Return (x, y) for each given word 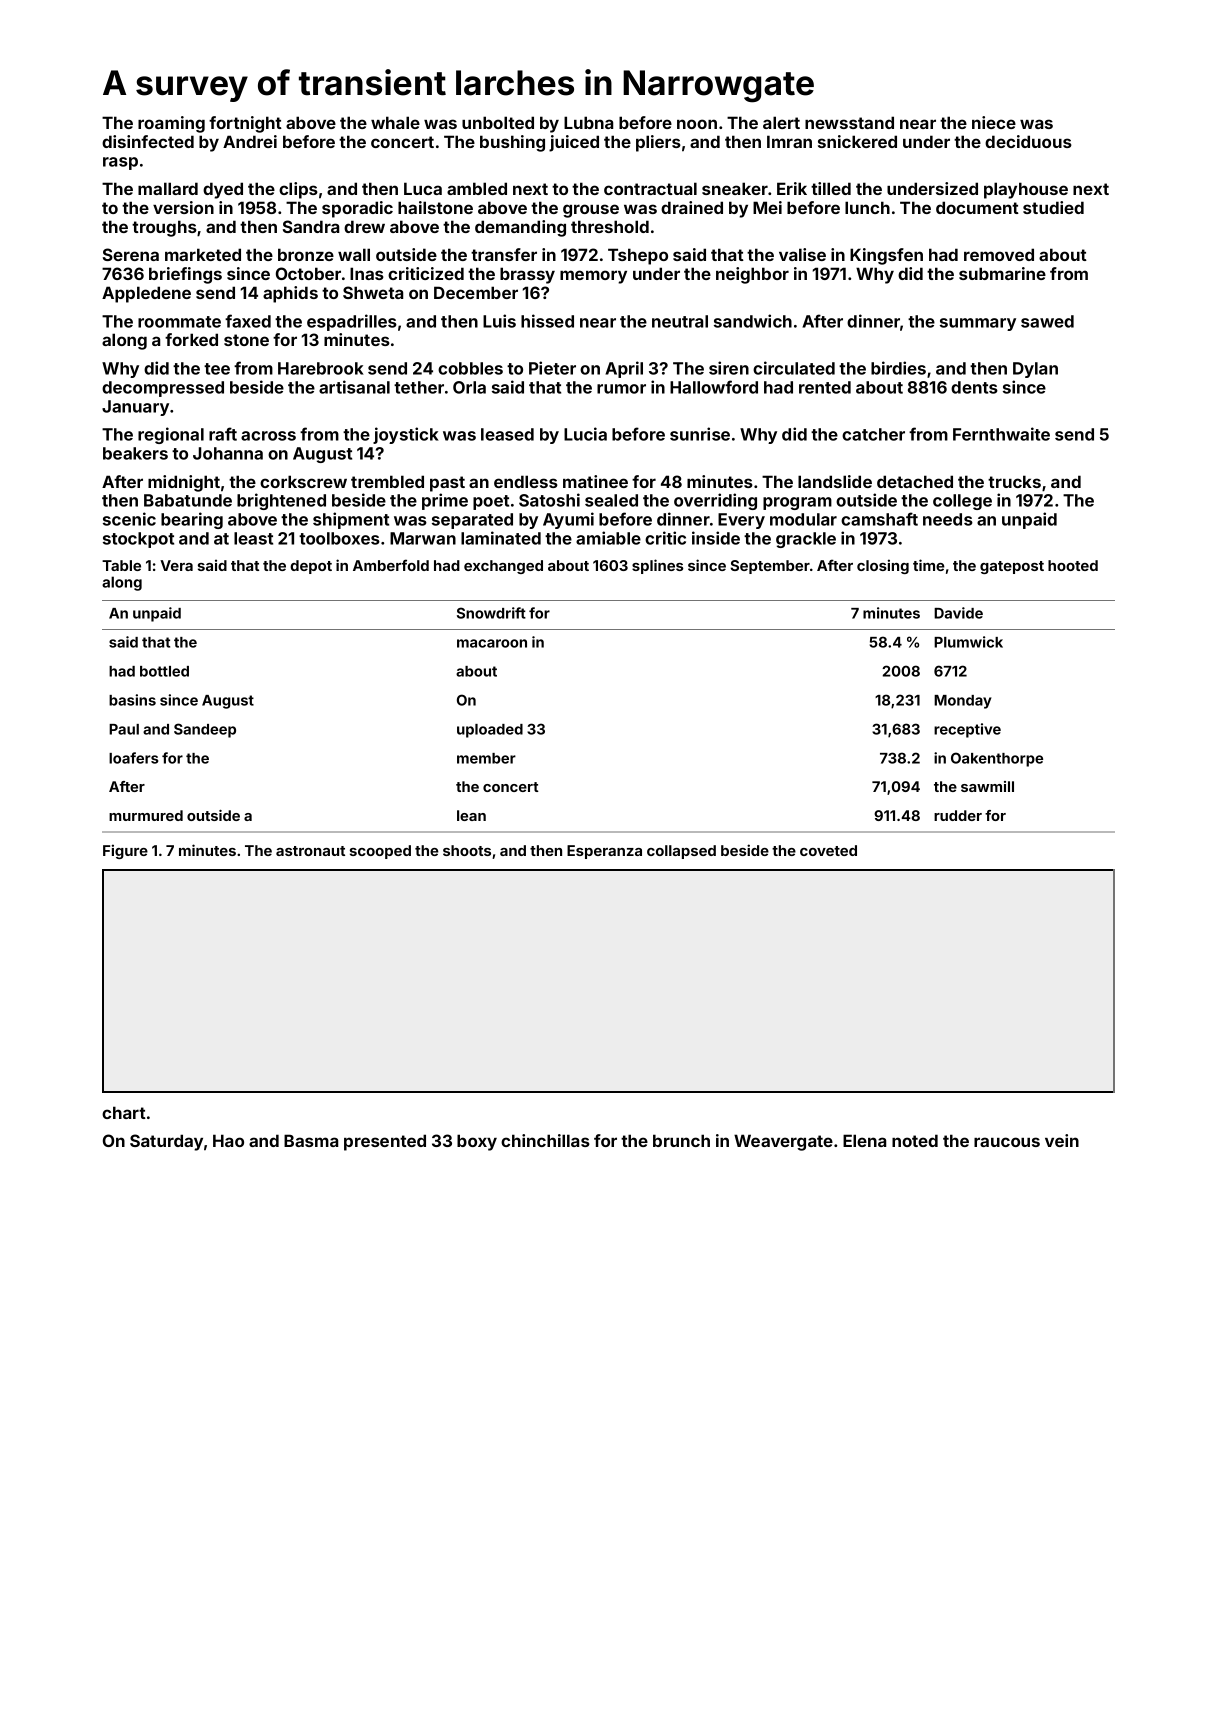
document (977, 207)
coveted (828, 850)
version (183, 207)
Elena (864, 1140)
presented (385, 1142)
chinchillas (545, 1140)
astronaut (310, 851)
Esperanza (604, 852)
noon (697, 124)
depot (311, 567)
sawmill (987, 786)
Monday (963, 702)
